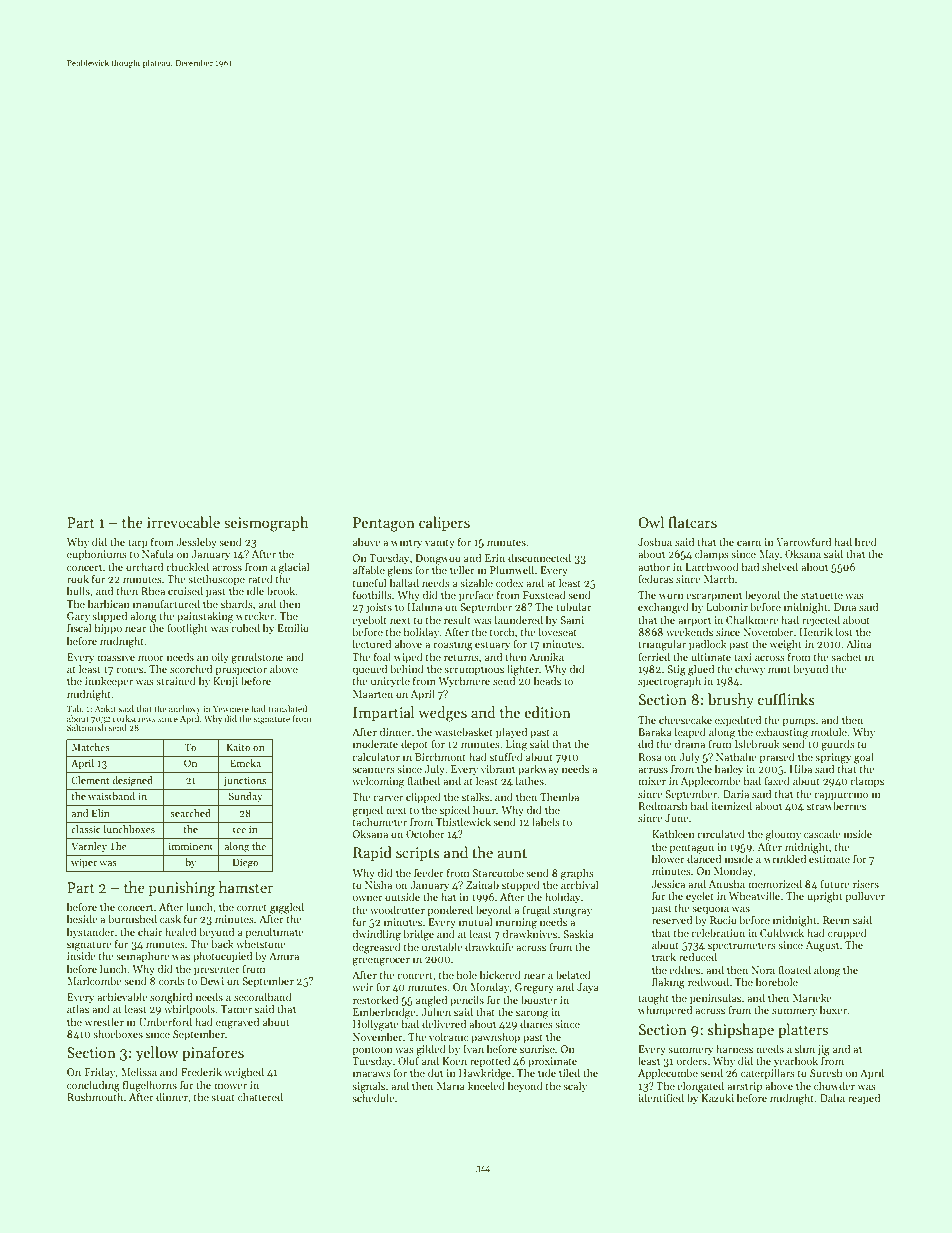  Describe the element at coordinates (495, 558) in the image. I see `Erin` at that location.
